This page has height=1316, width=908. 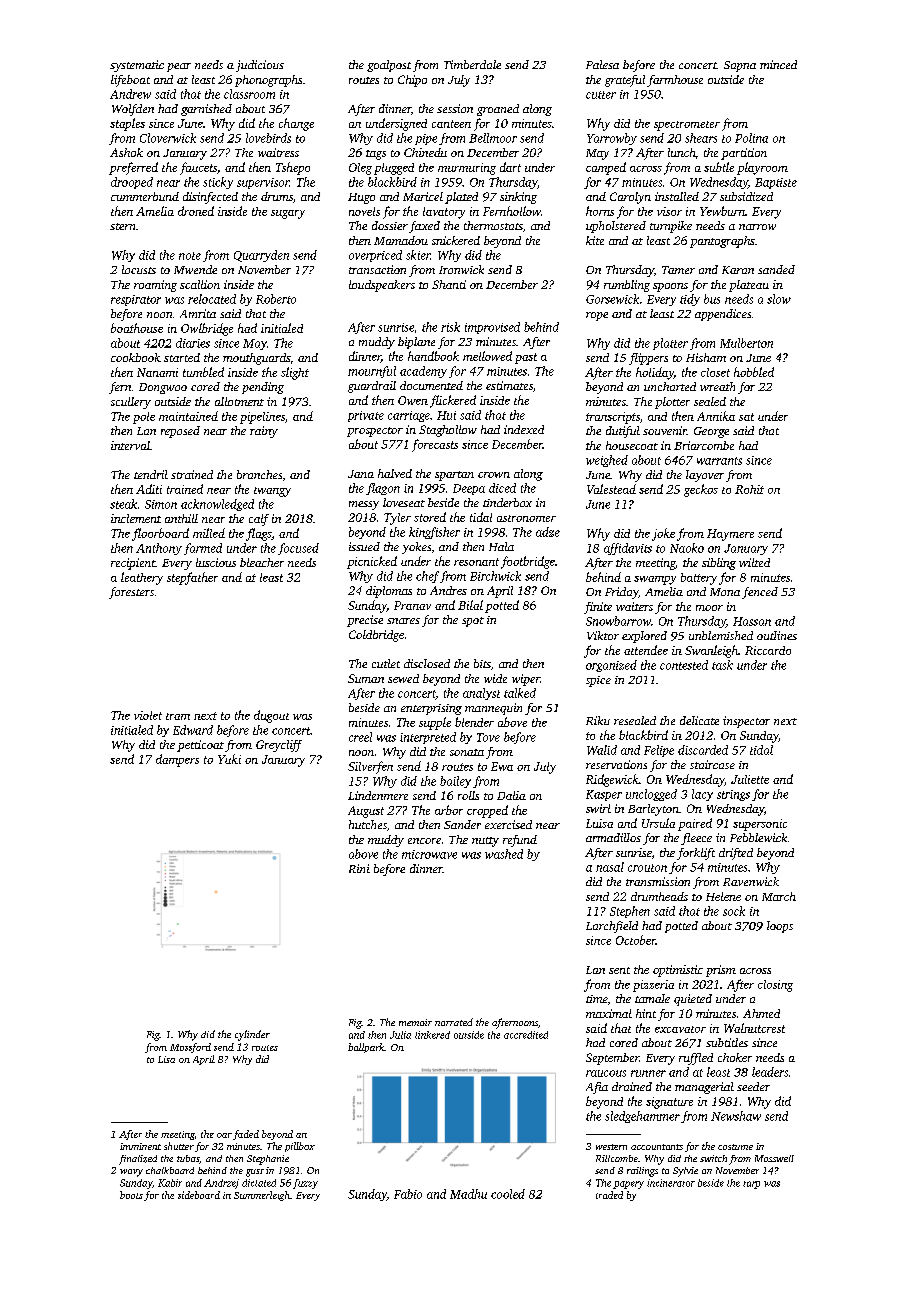 I want to click on lovebirds, so click(x=268, y=138).
